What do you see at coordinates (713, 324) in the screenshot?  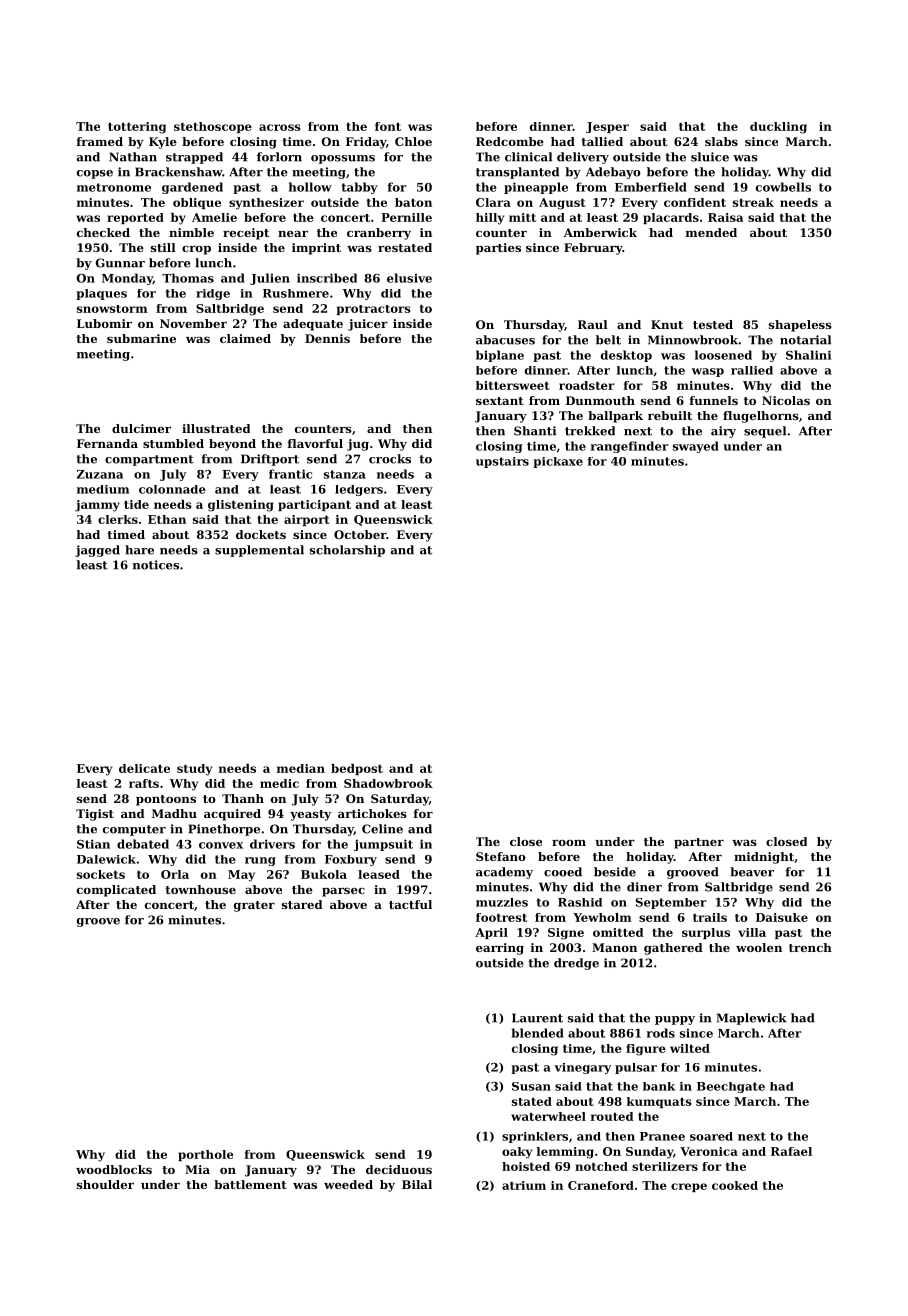 I see `tested` at bounding box center [713, 324].
